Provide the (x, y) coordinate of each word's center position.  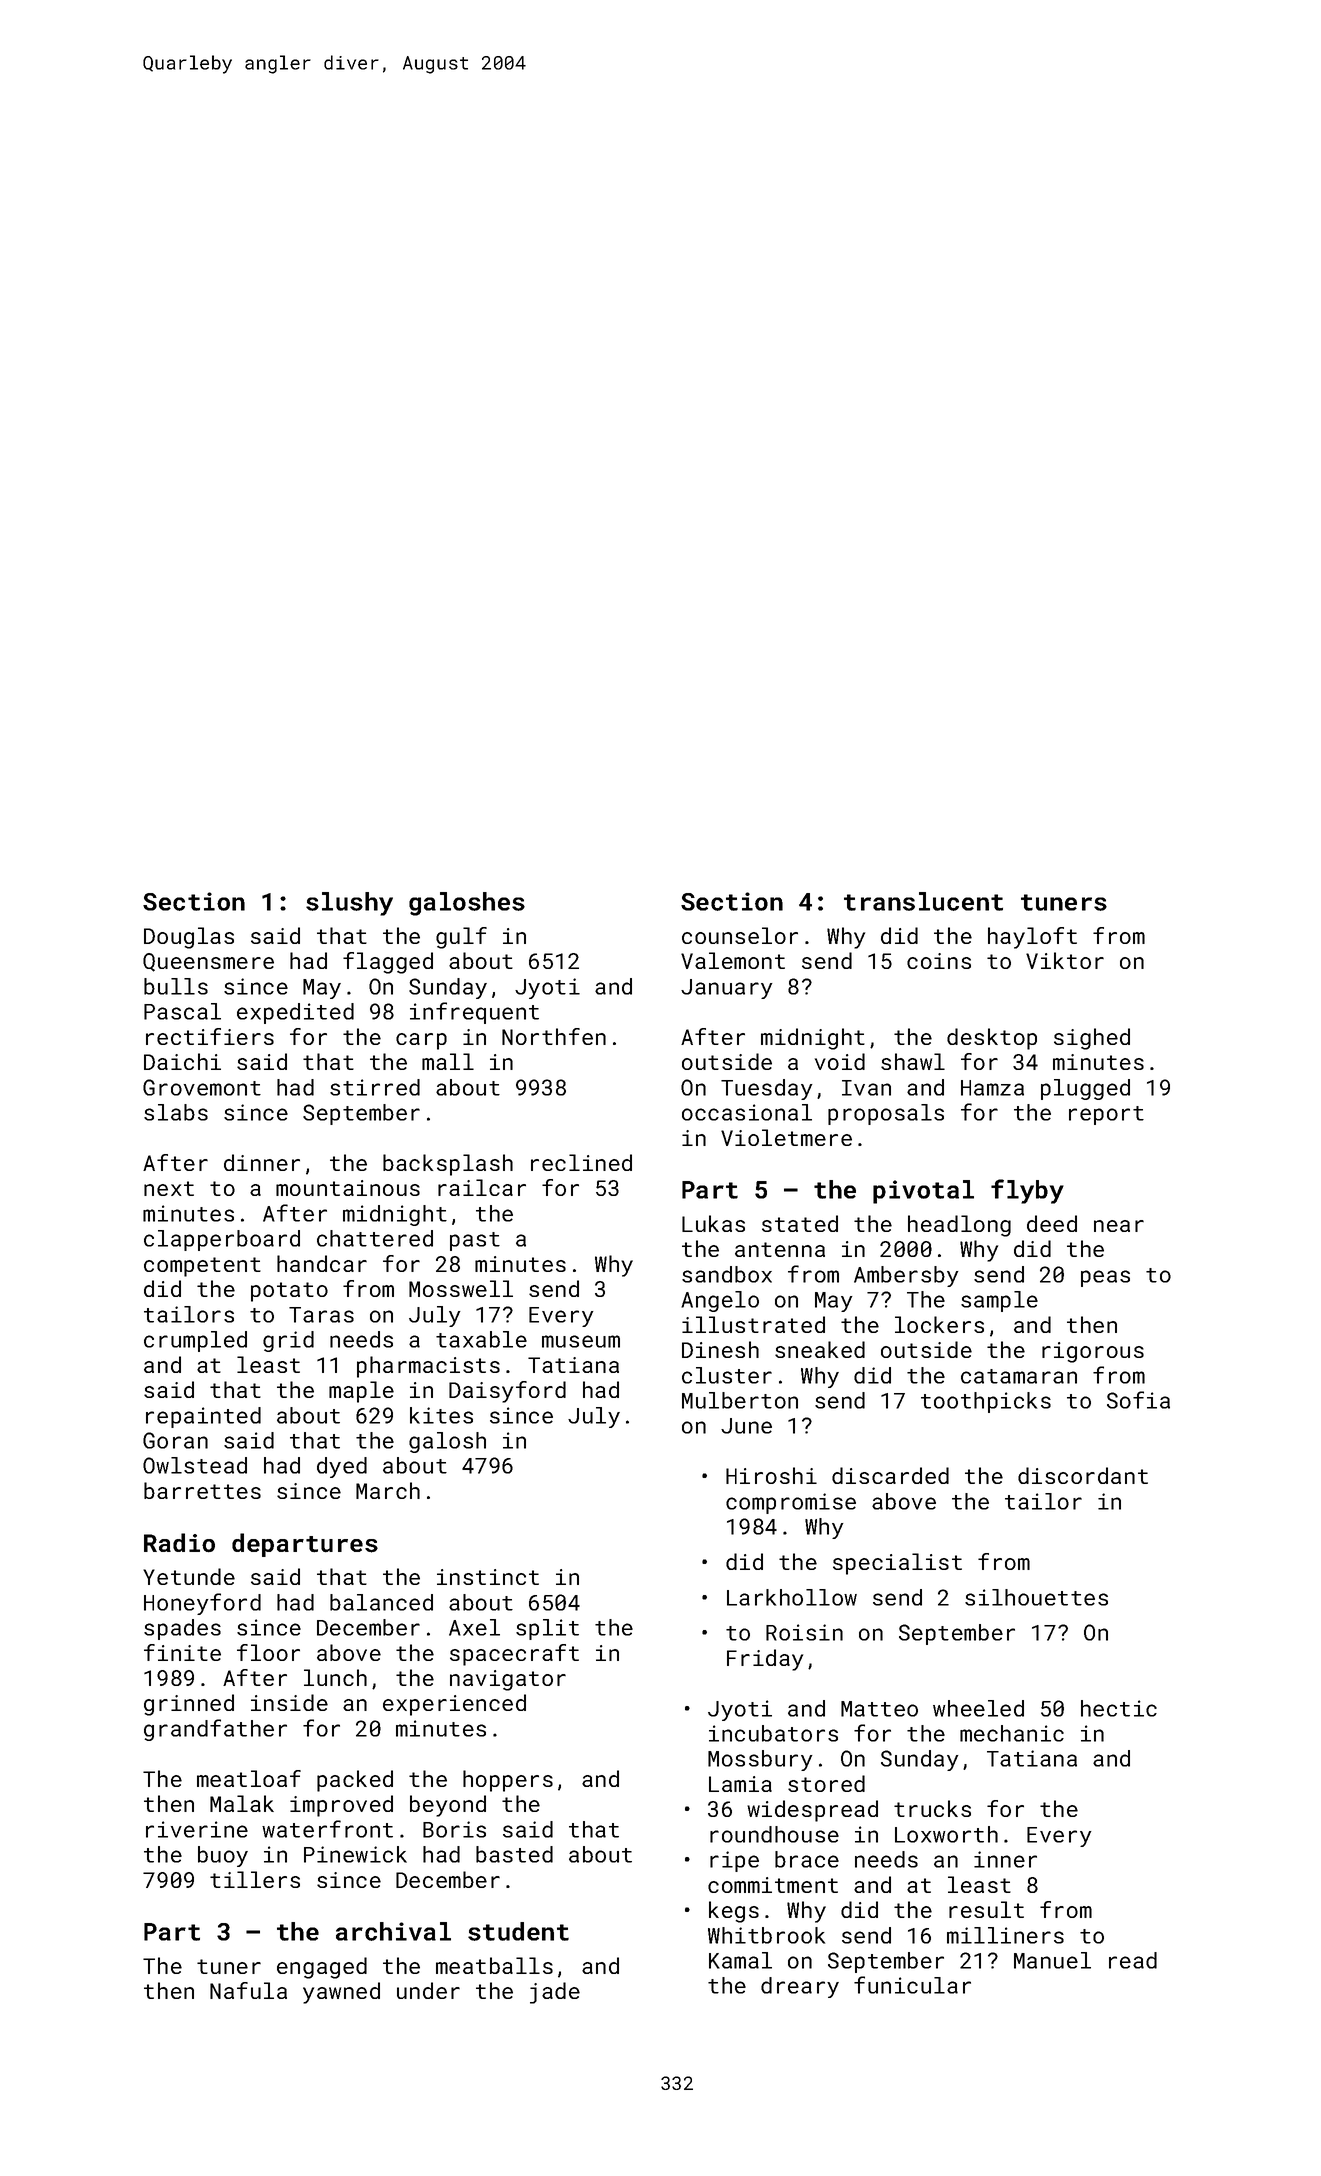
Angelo (720, 1301)
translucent (923, 901)
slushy (349, 904)
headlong (959, 1226)
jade (555, 1993)
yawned (341, 1993)
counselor (740, 935)
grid (288, 1341)
